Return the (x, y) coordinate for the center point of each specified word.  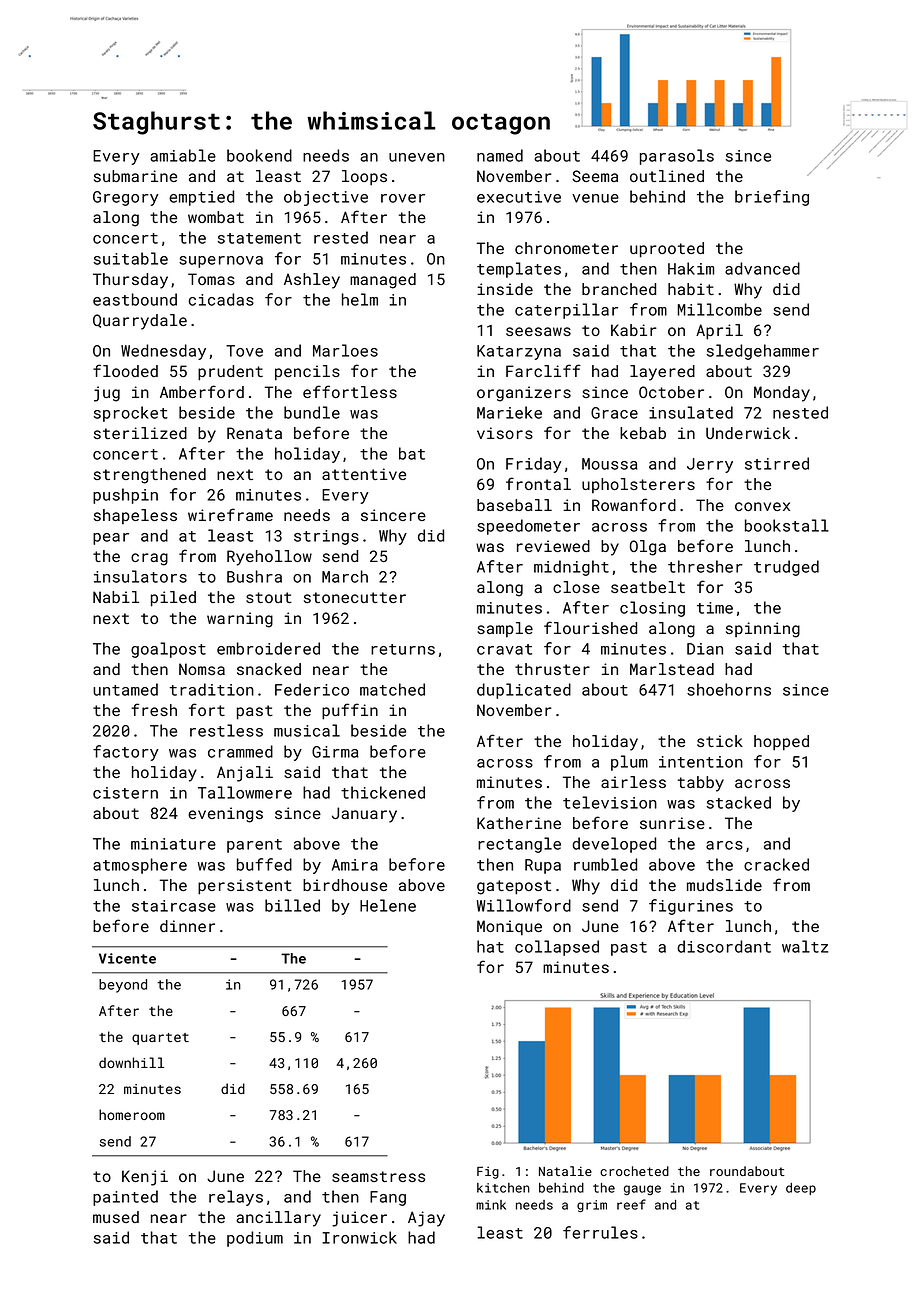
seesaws (538, 331)
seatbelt (648, 587)
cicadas (221, 299)
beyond (123, 986)
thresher (705, 566)
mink (491, 1205)
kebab (643, 433)
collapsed (557, 948)
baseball (514, 505)
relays (236, 1198)
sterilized (140, 433)
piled (173, 599)
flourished (590, 627)
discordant (724, 946)
